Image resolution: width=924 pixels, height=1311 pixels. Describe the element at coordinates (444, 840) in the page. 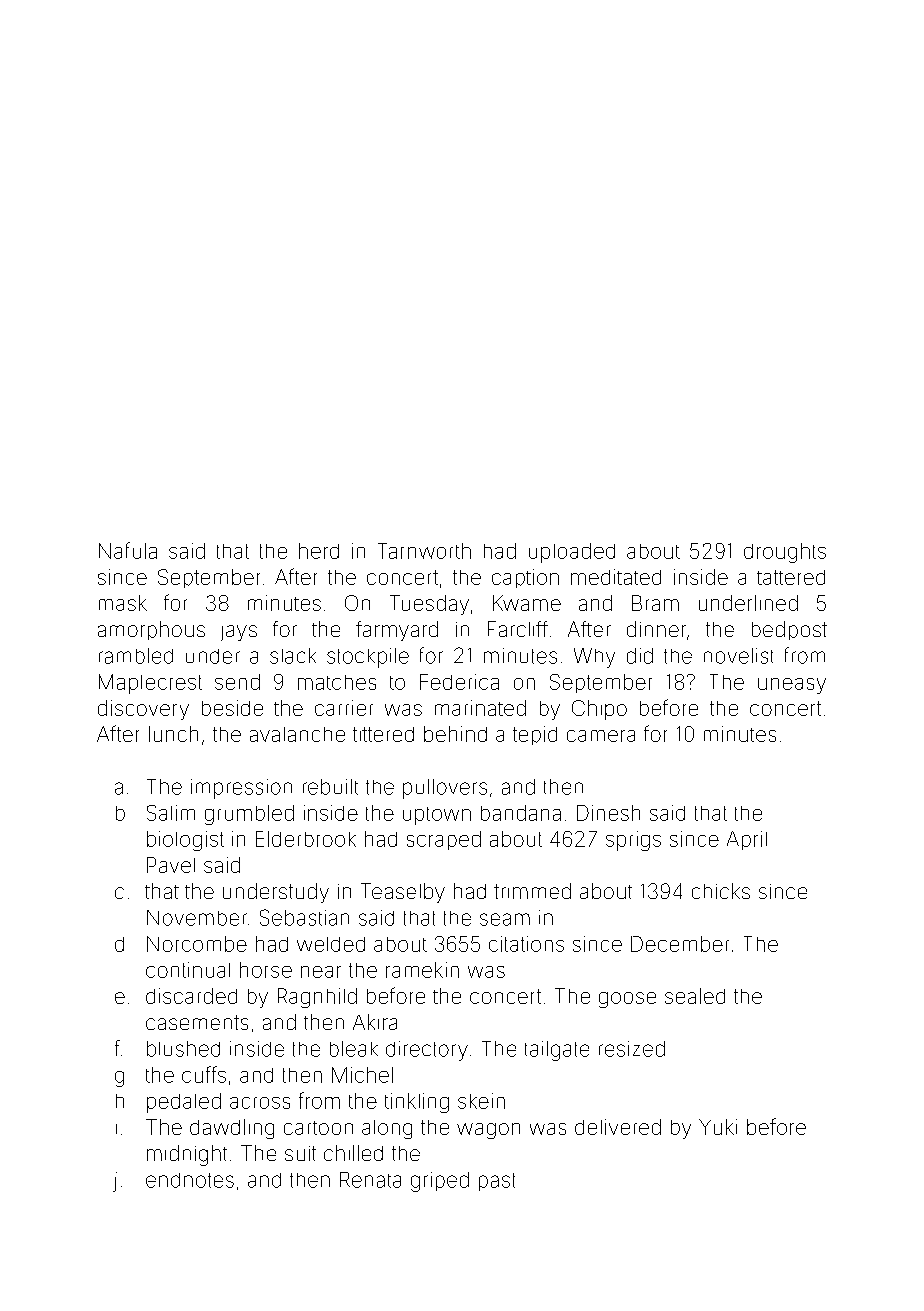

I see `scraped` at that location.
